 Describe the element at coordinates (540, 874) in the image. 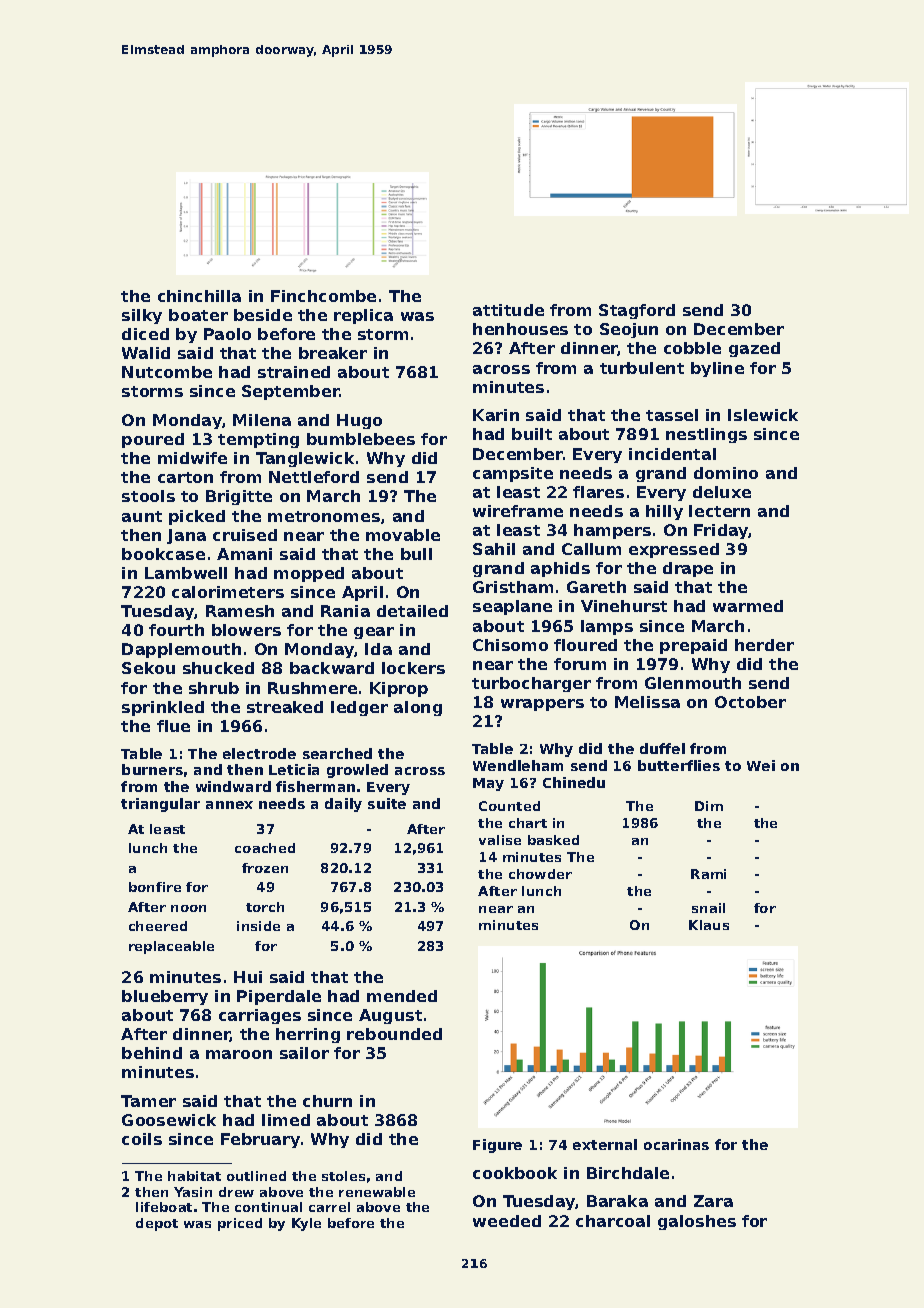

I see `chowder` at that location.
